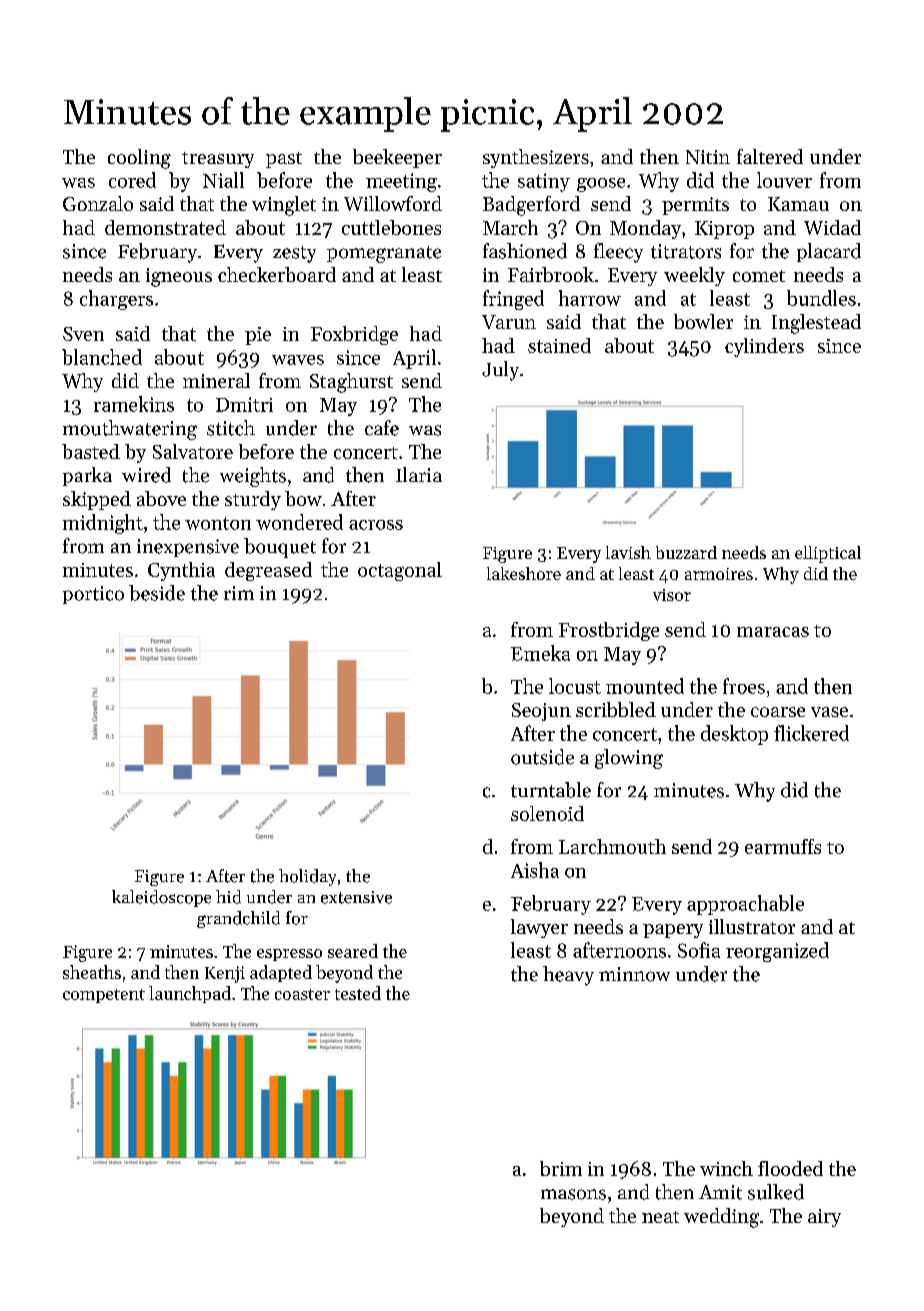 This page has height=1311, width=924. Describe the element at coordinates (539, 928) in the page. I see `lawyer` at that location.
